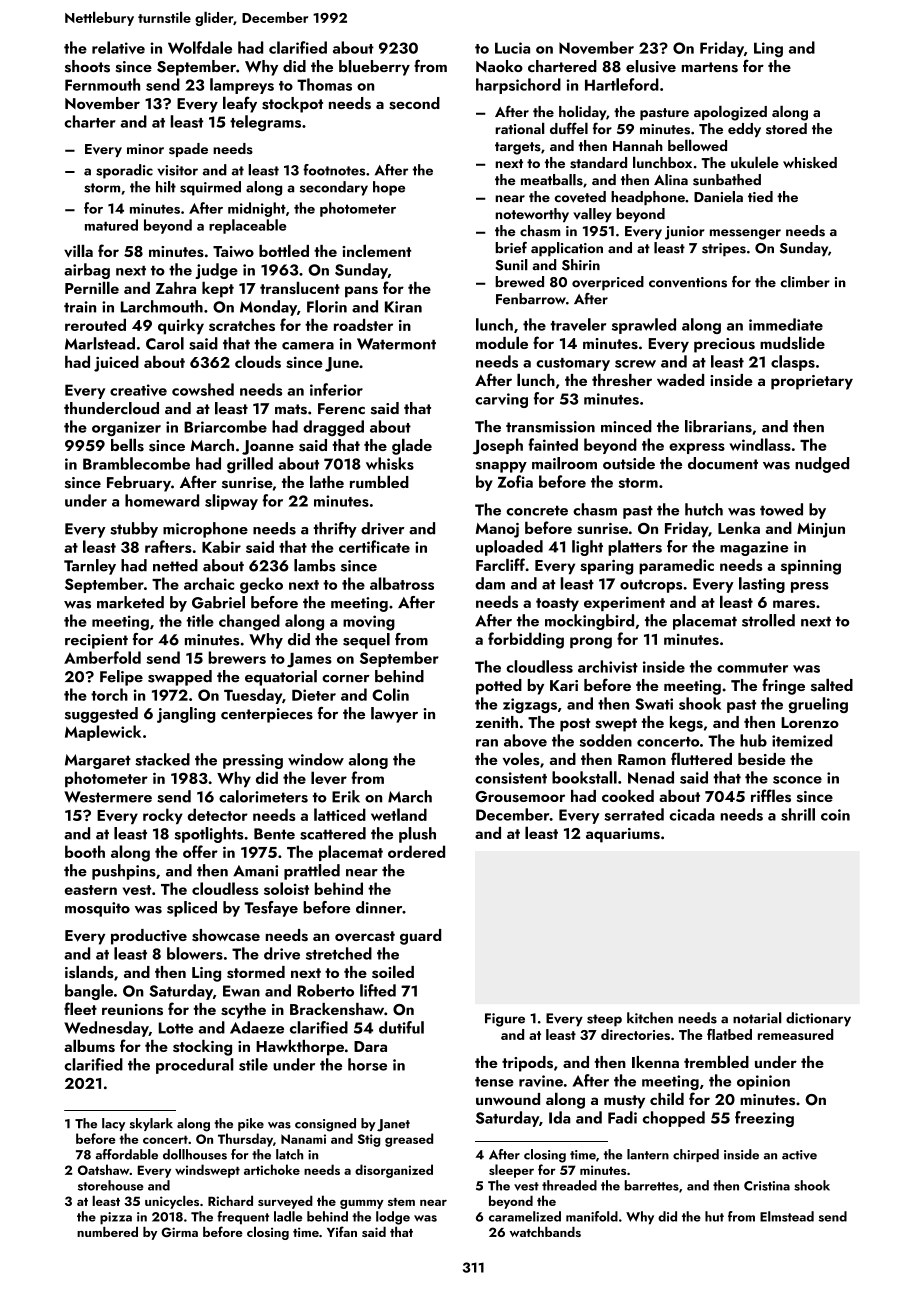  I want to click on elusive, so click(651, 66).
